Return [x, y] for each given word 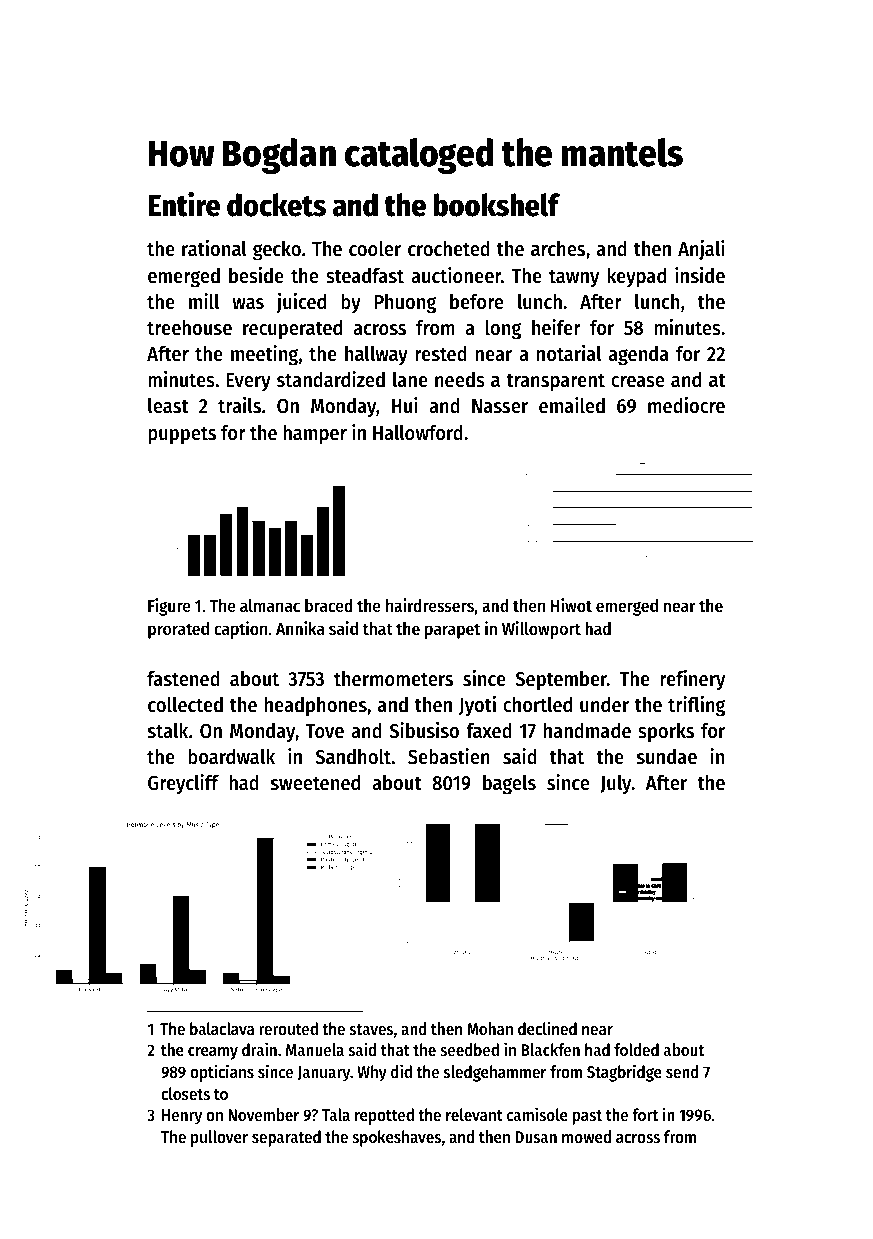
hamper [315, 435]
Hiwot [571, 605]
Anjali [701, 250]
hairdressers [430, 605]
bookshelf [496, 205]
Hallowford [418, 432]
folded [636, 1049]
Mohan [490, 1028]
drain [259, 1049]
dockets [276, 205]
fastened [183, 678]
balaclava [222, 1028]
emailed [572, 405]
